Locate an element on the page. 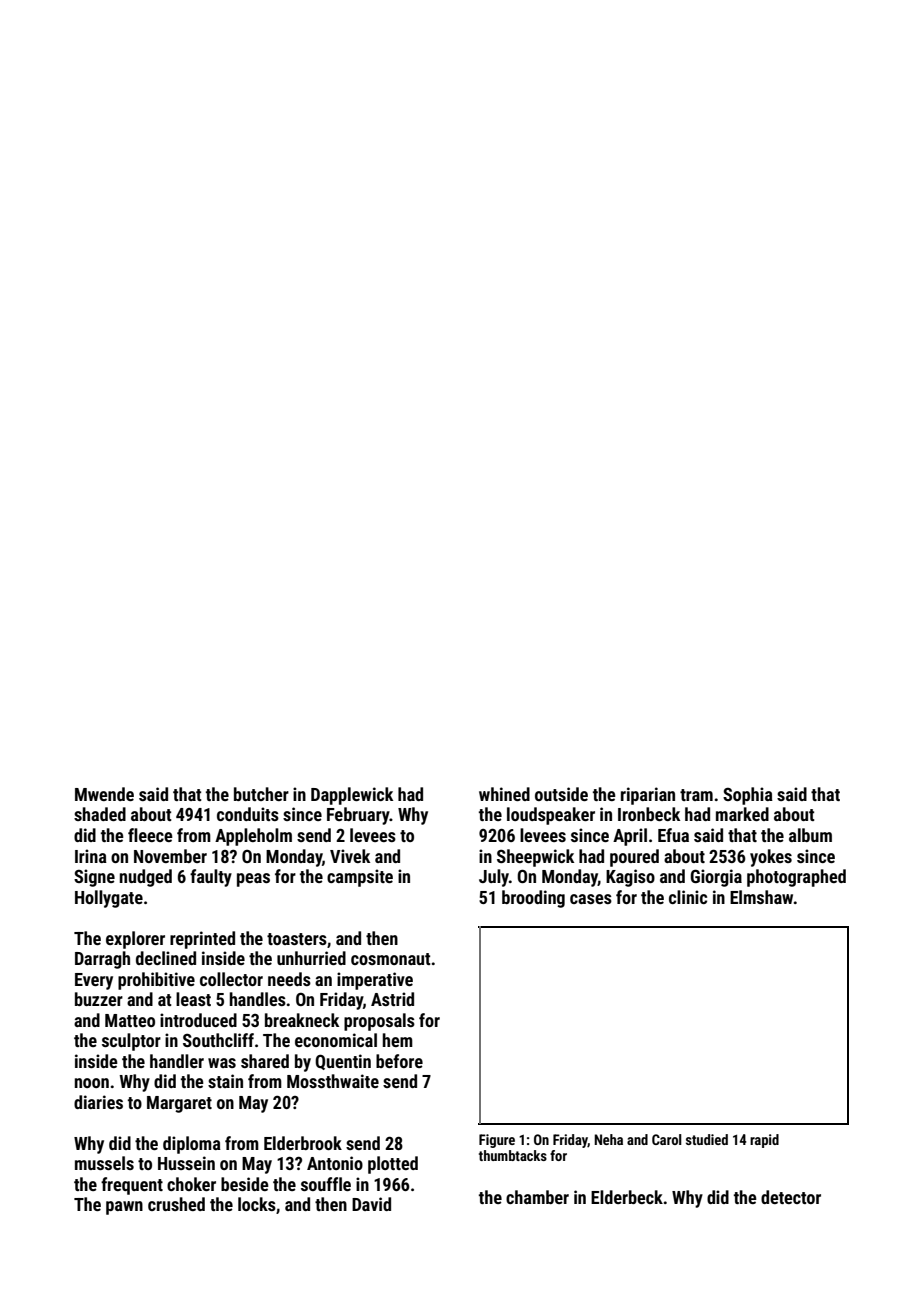 Image resolution: width=923 pixels, height=1310 pixels. Elmshaw is located at coordinates (761, 897).
